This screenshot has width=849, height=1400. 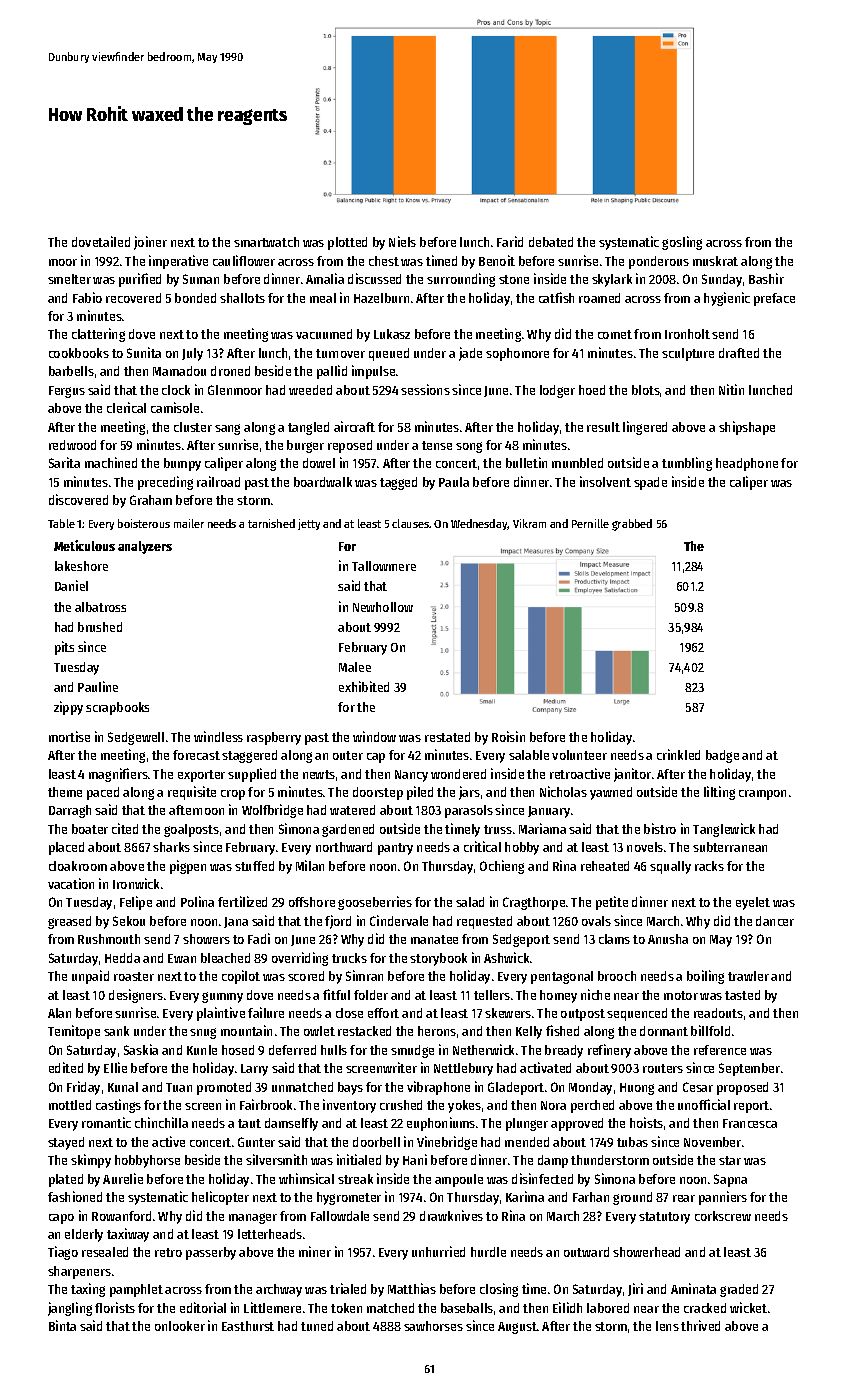 I want to click on tuned, so click(x=317, y=1326).
